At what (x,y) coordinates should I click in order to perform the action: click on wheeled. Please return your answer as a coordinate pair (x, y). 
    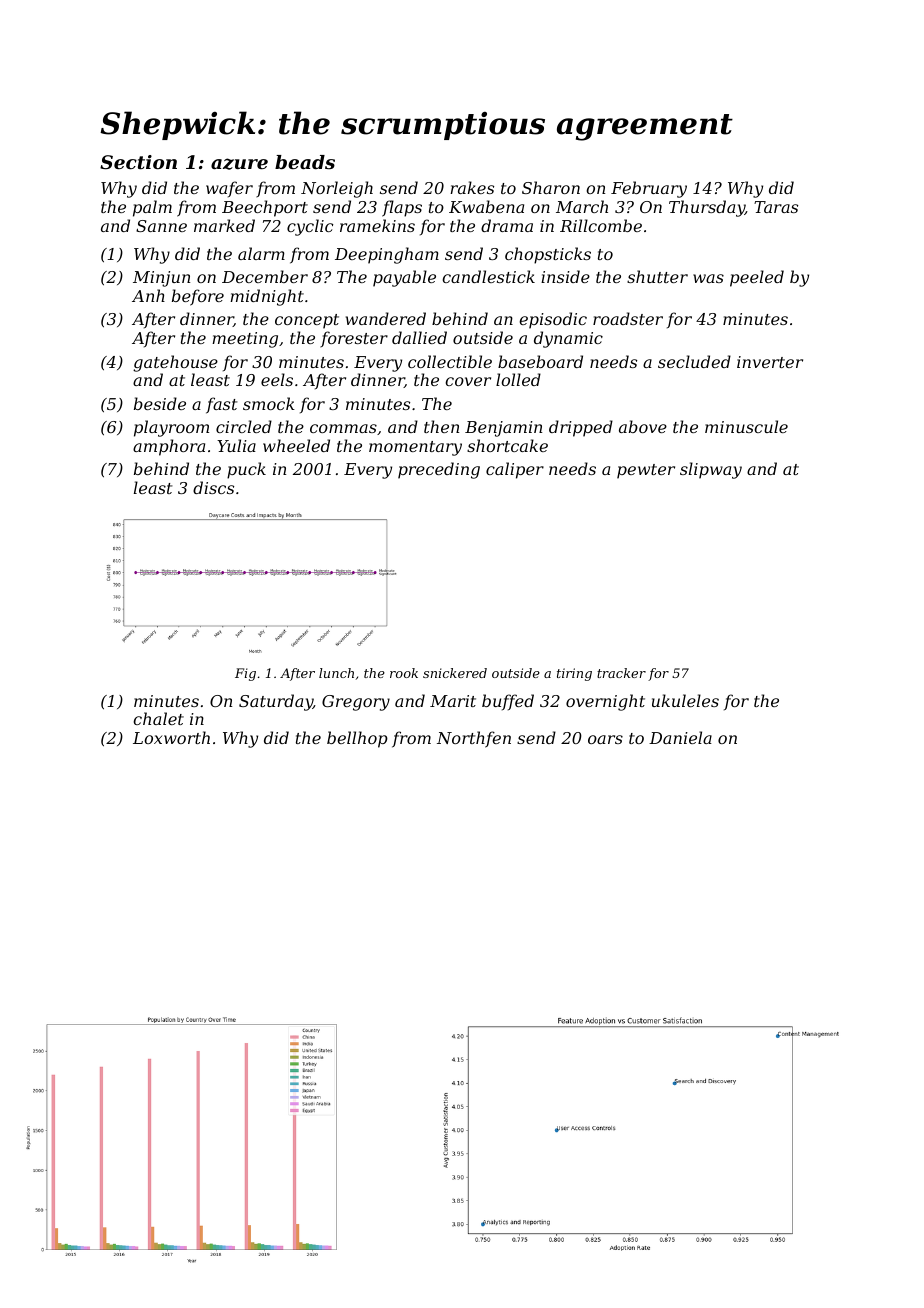
    Looking at the image, I should click on (296, 445).
